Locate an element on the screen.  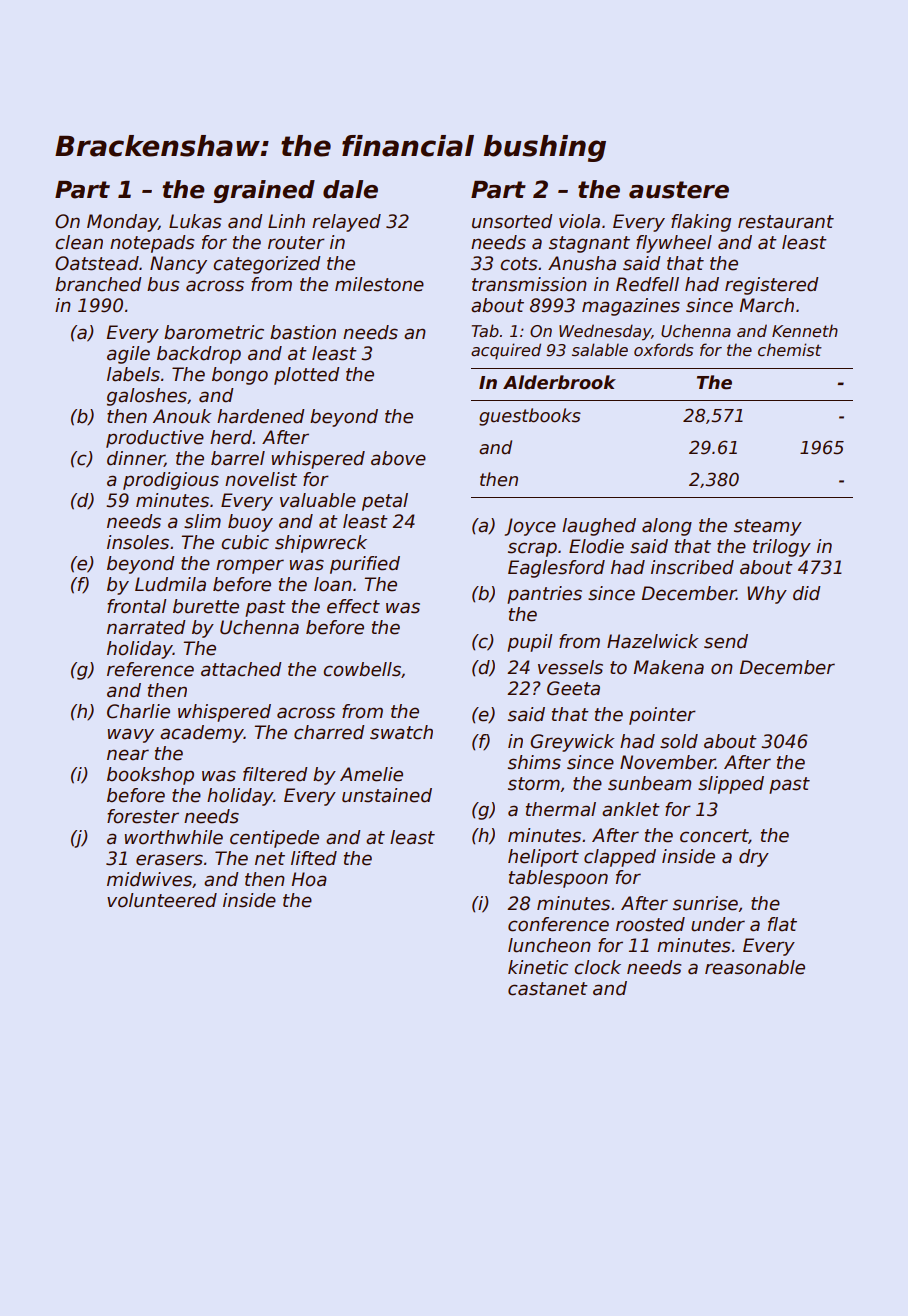
registered is located at coordinates (771, 286).
